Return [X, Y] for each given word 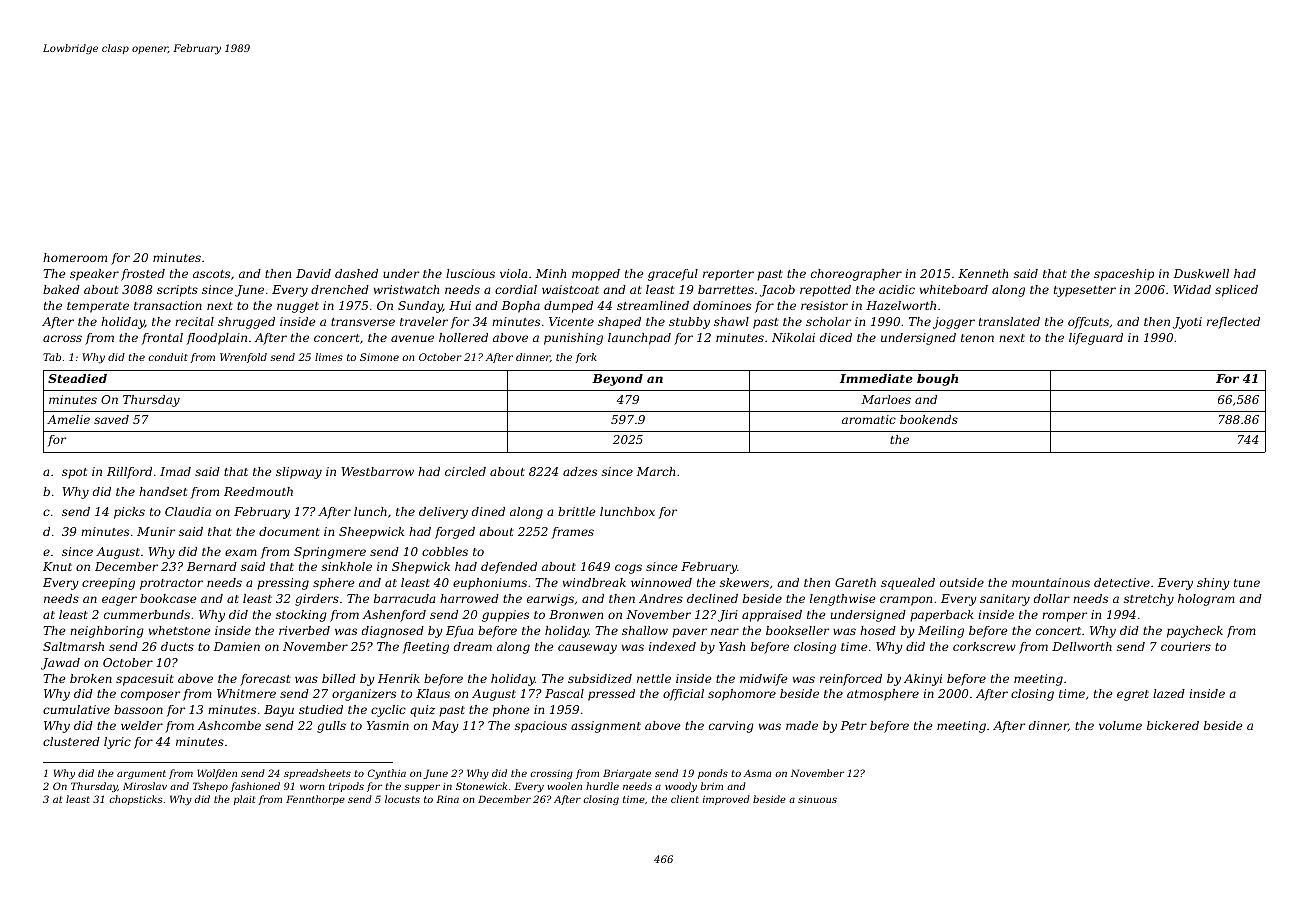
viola [513, 273]
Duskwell [1201, 273]
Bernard [212, 566]
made [802, 725]
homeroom [75, 257]
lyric [117, 743]
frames [573, 533]
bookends [929, 419]
